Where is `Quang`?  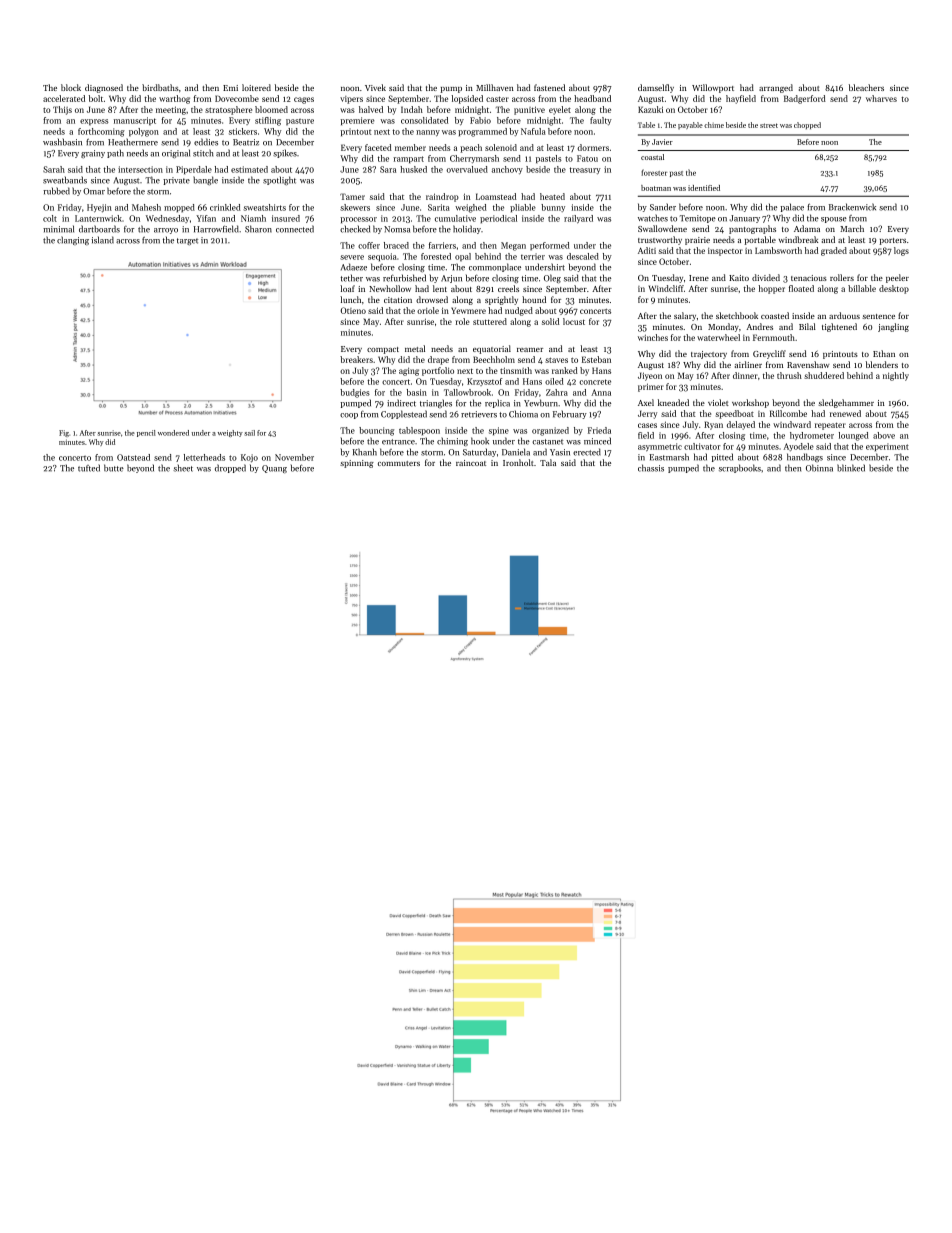 Quang is located at coordinates (274, 469).
